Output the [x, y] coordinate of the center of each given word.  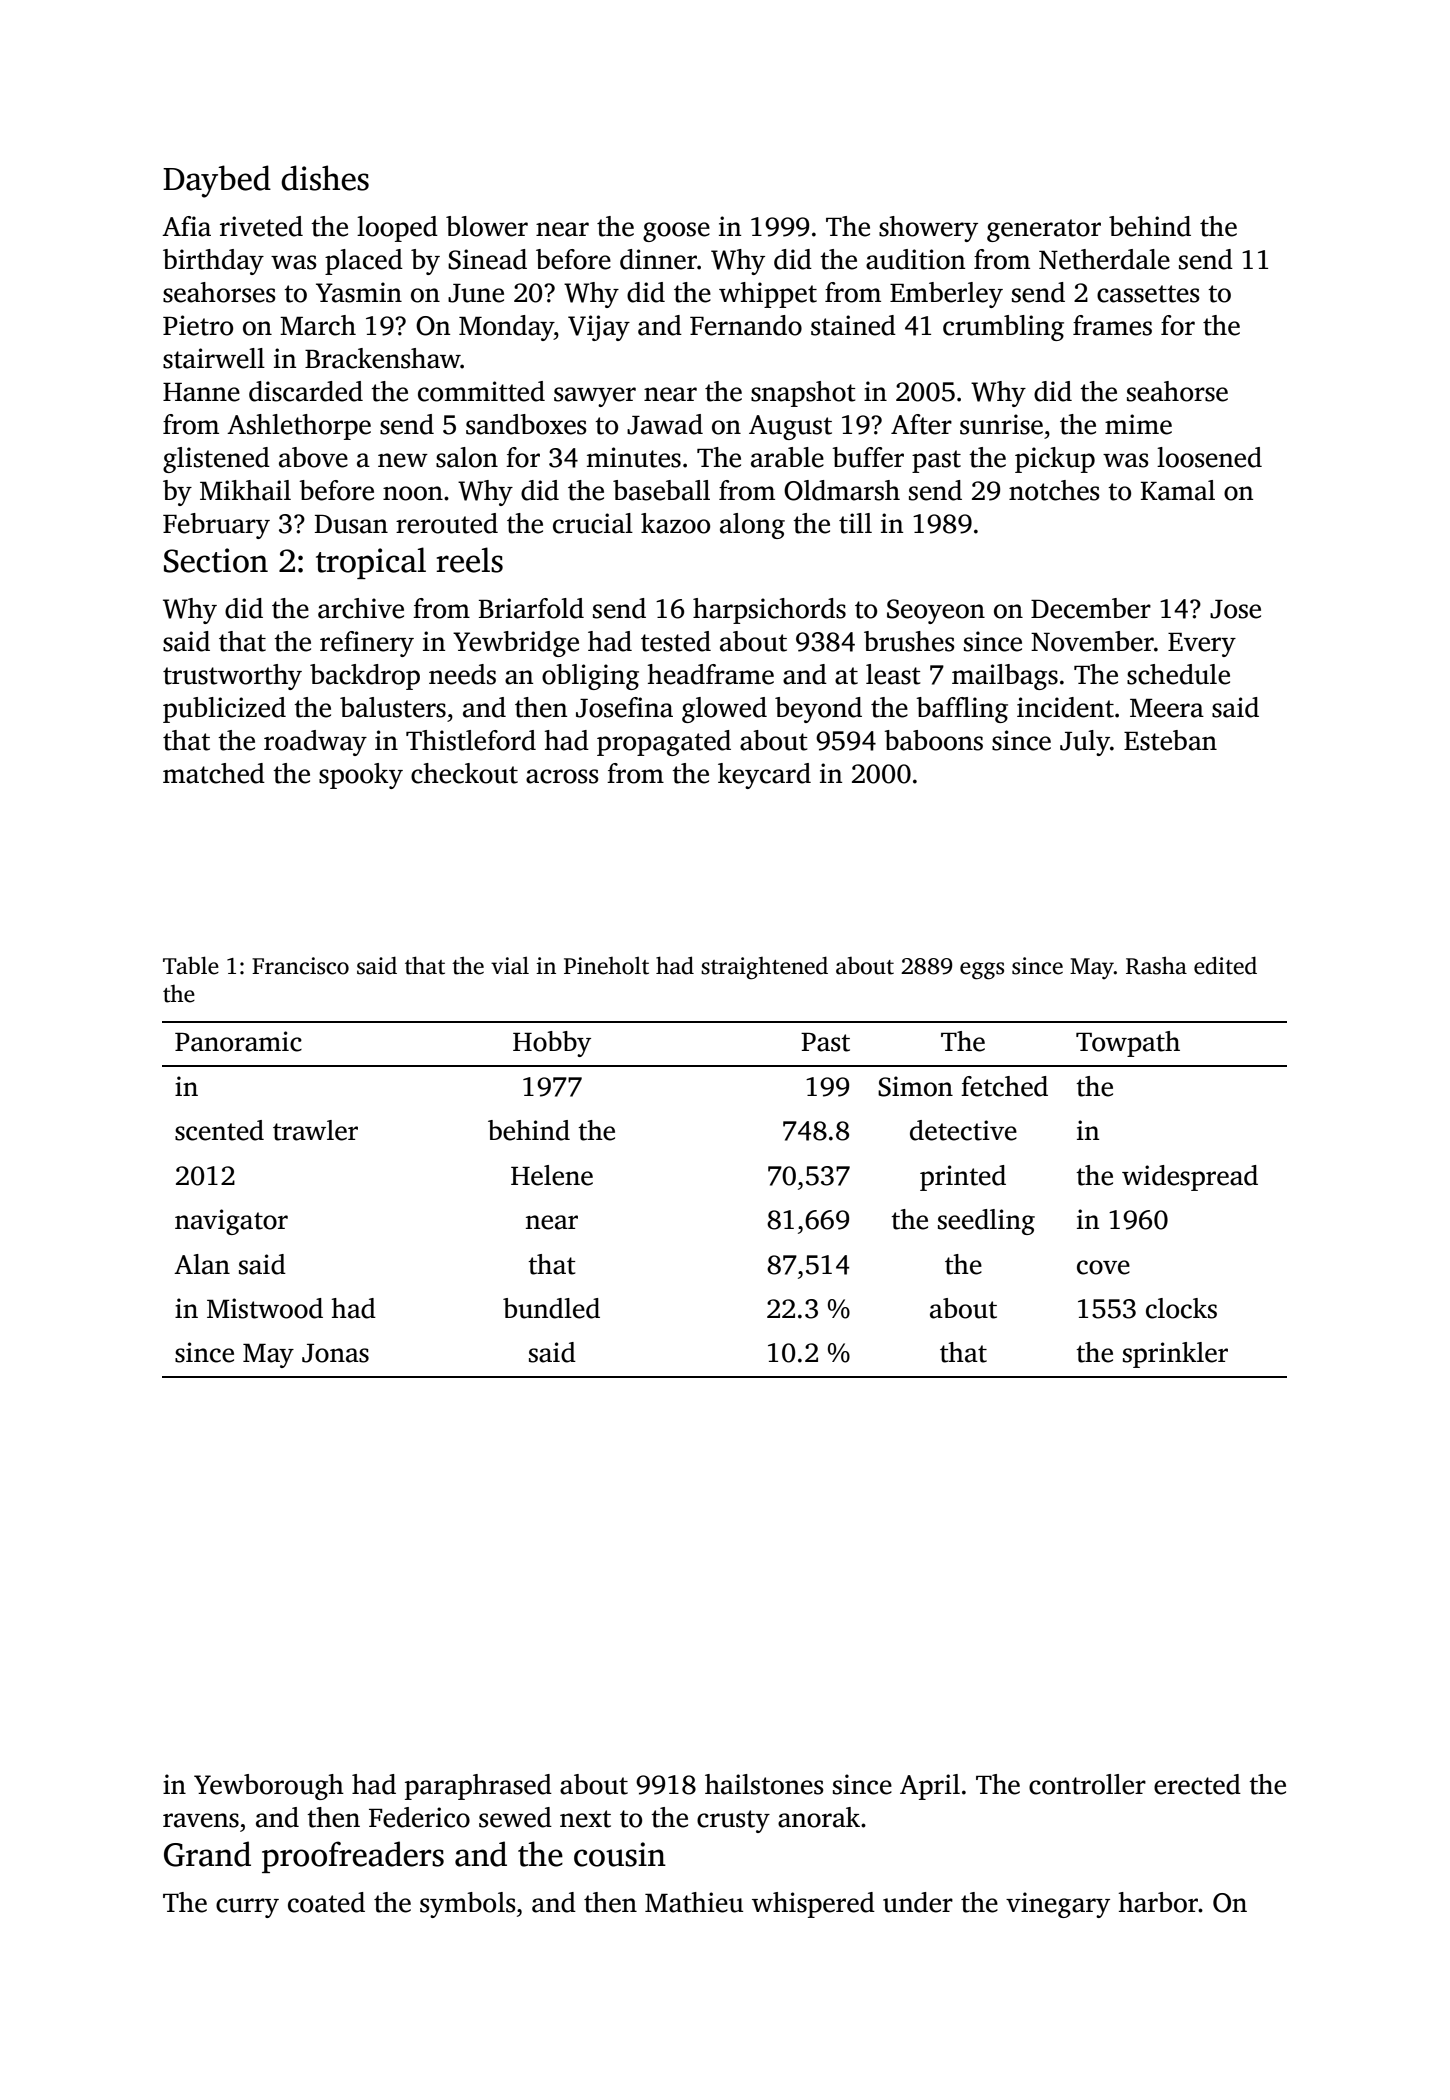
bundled [551, 1308]
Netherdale [1104, 259]
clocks [1181, 1308]
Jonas [335, 1353]
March [318, 325]
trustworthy [232, 677]
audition [915, 259]
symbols [468, 1905]
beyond [818, 710]
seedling [986, 1222]
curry [247, 1908]
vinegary [1058, 1905]
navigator [231, 1222]
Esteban [1170, 740]
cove [1103, 1267]
